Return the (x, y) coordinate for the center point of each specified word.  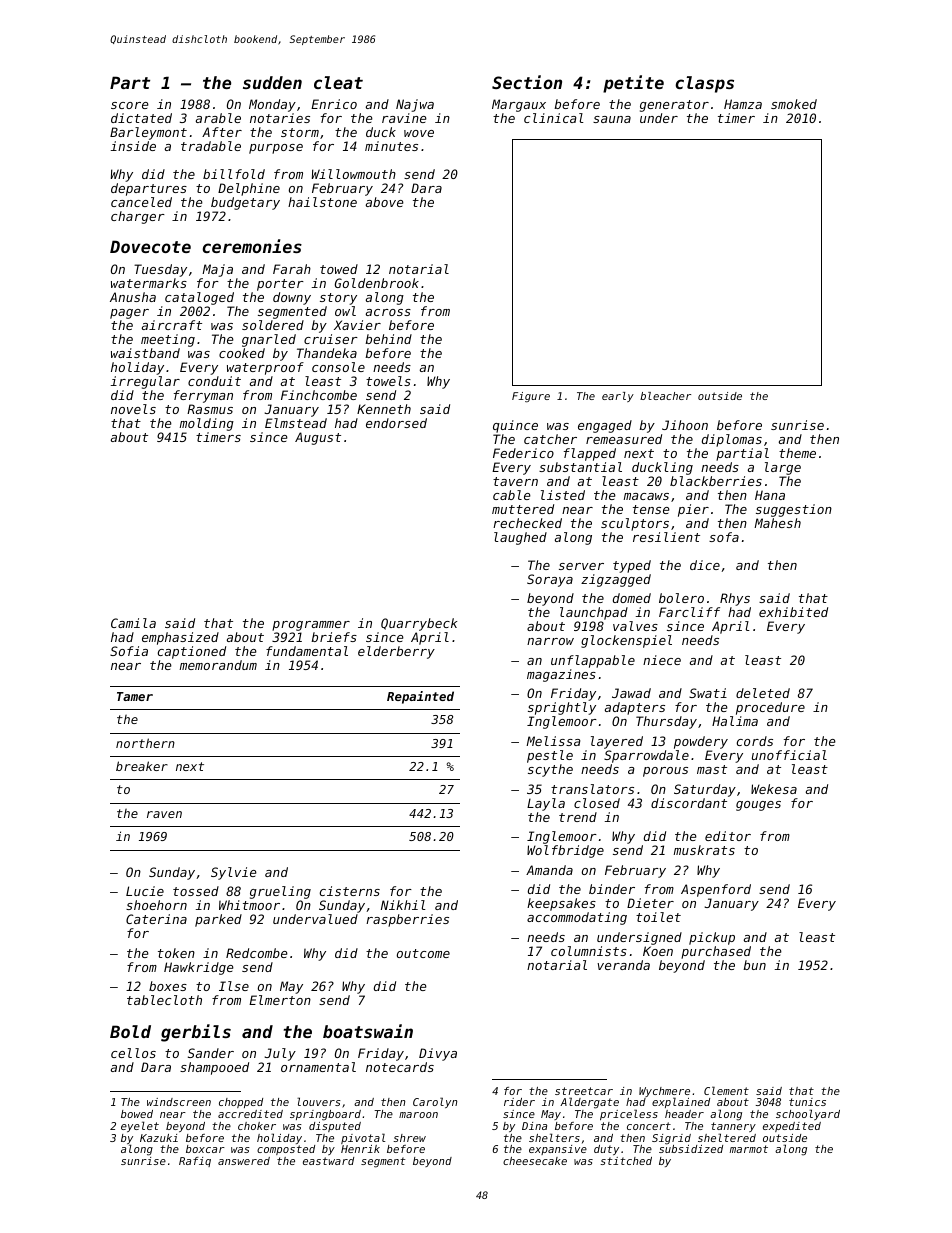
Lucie (145, 891)
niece (662, 660)
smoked (794, 104)
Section (527, 82)
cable (512, 495)
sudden (272, 82)
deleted (763, 693)
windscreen (179, 1102)
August (318, 438)
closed (597, 803)
